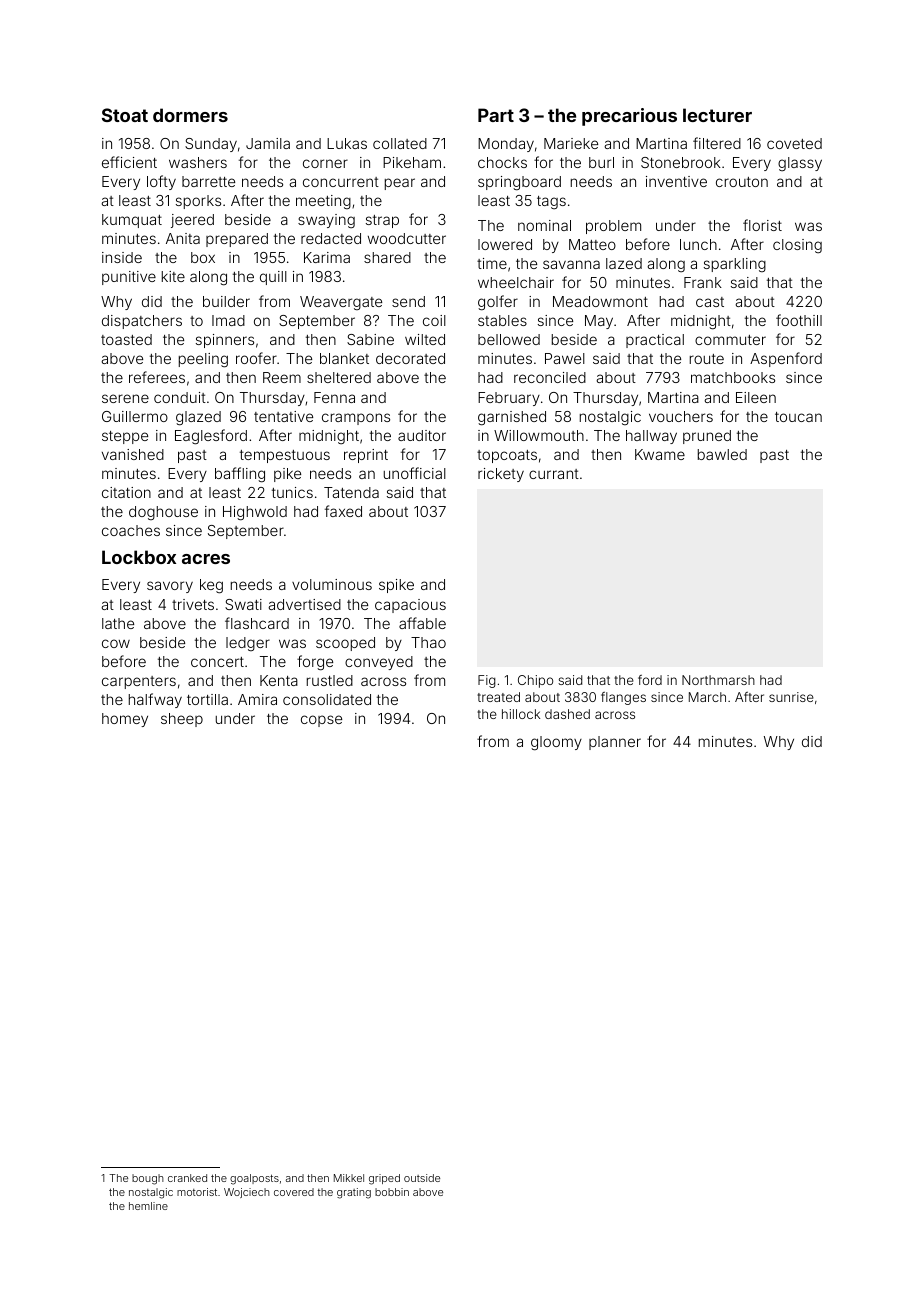  I want to click on lecturer, so click(717, 115).
